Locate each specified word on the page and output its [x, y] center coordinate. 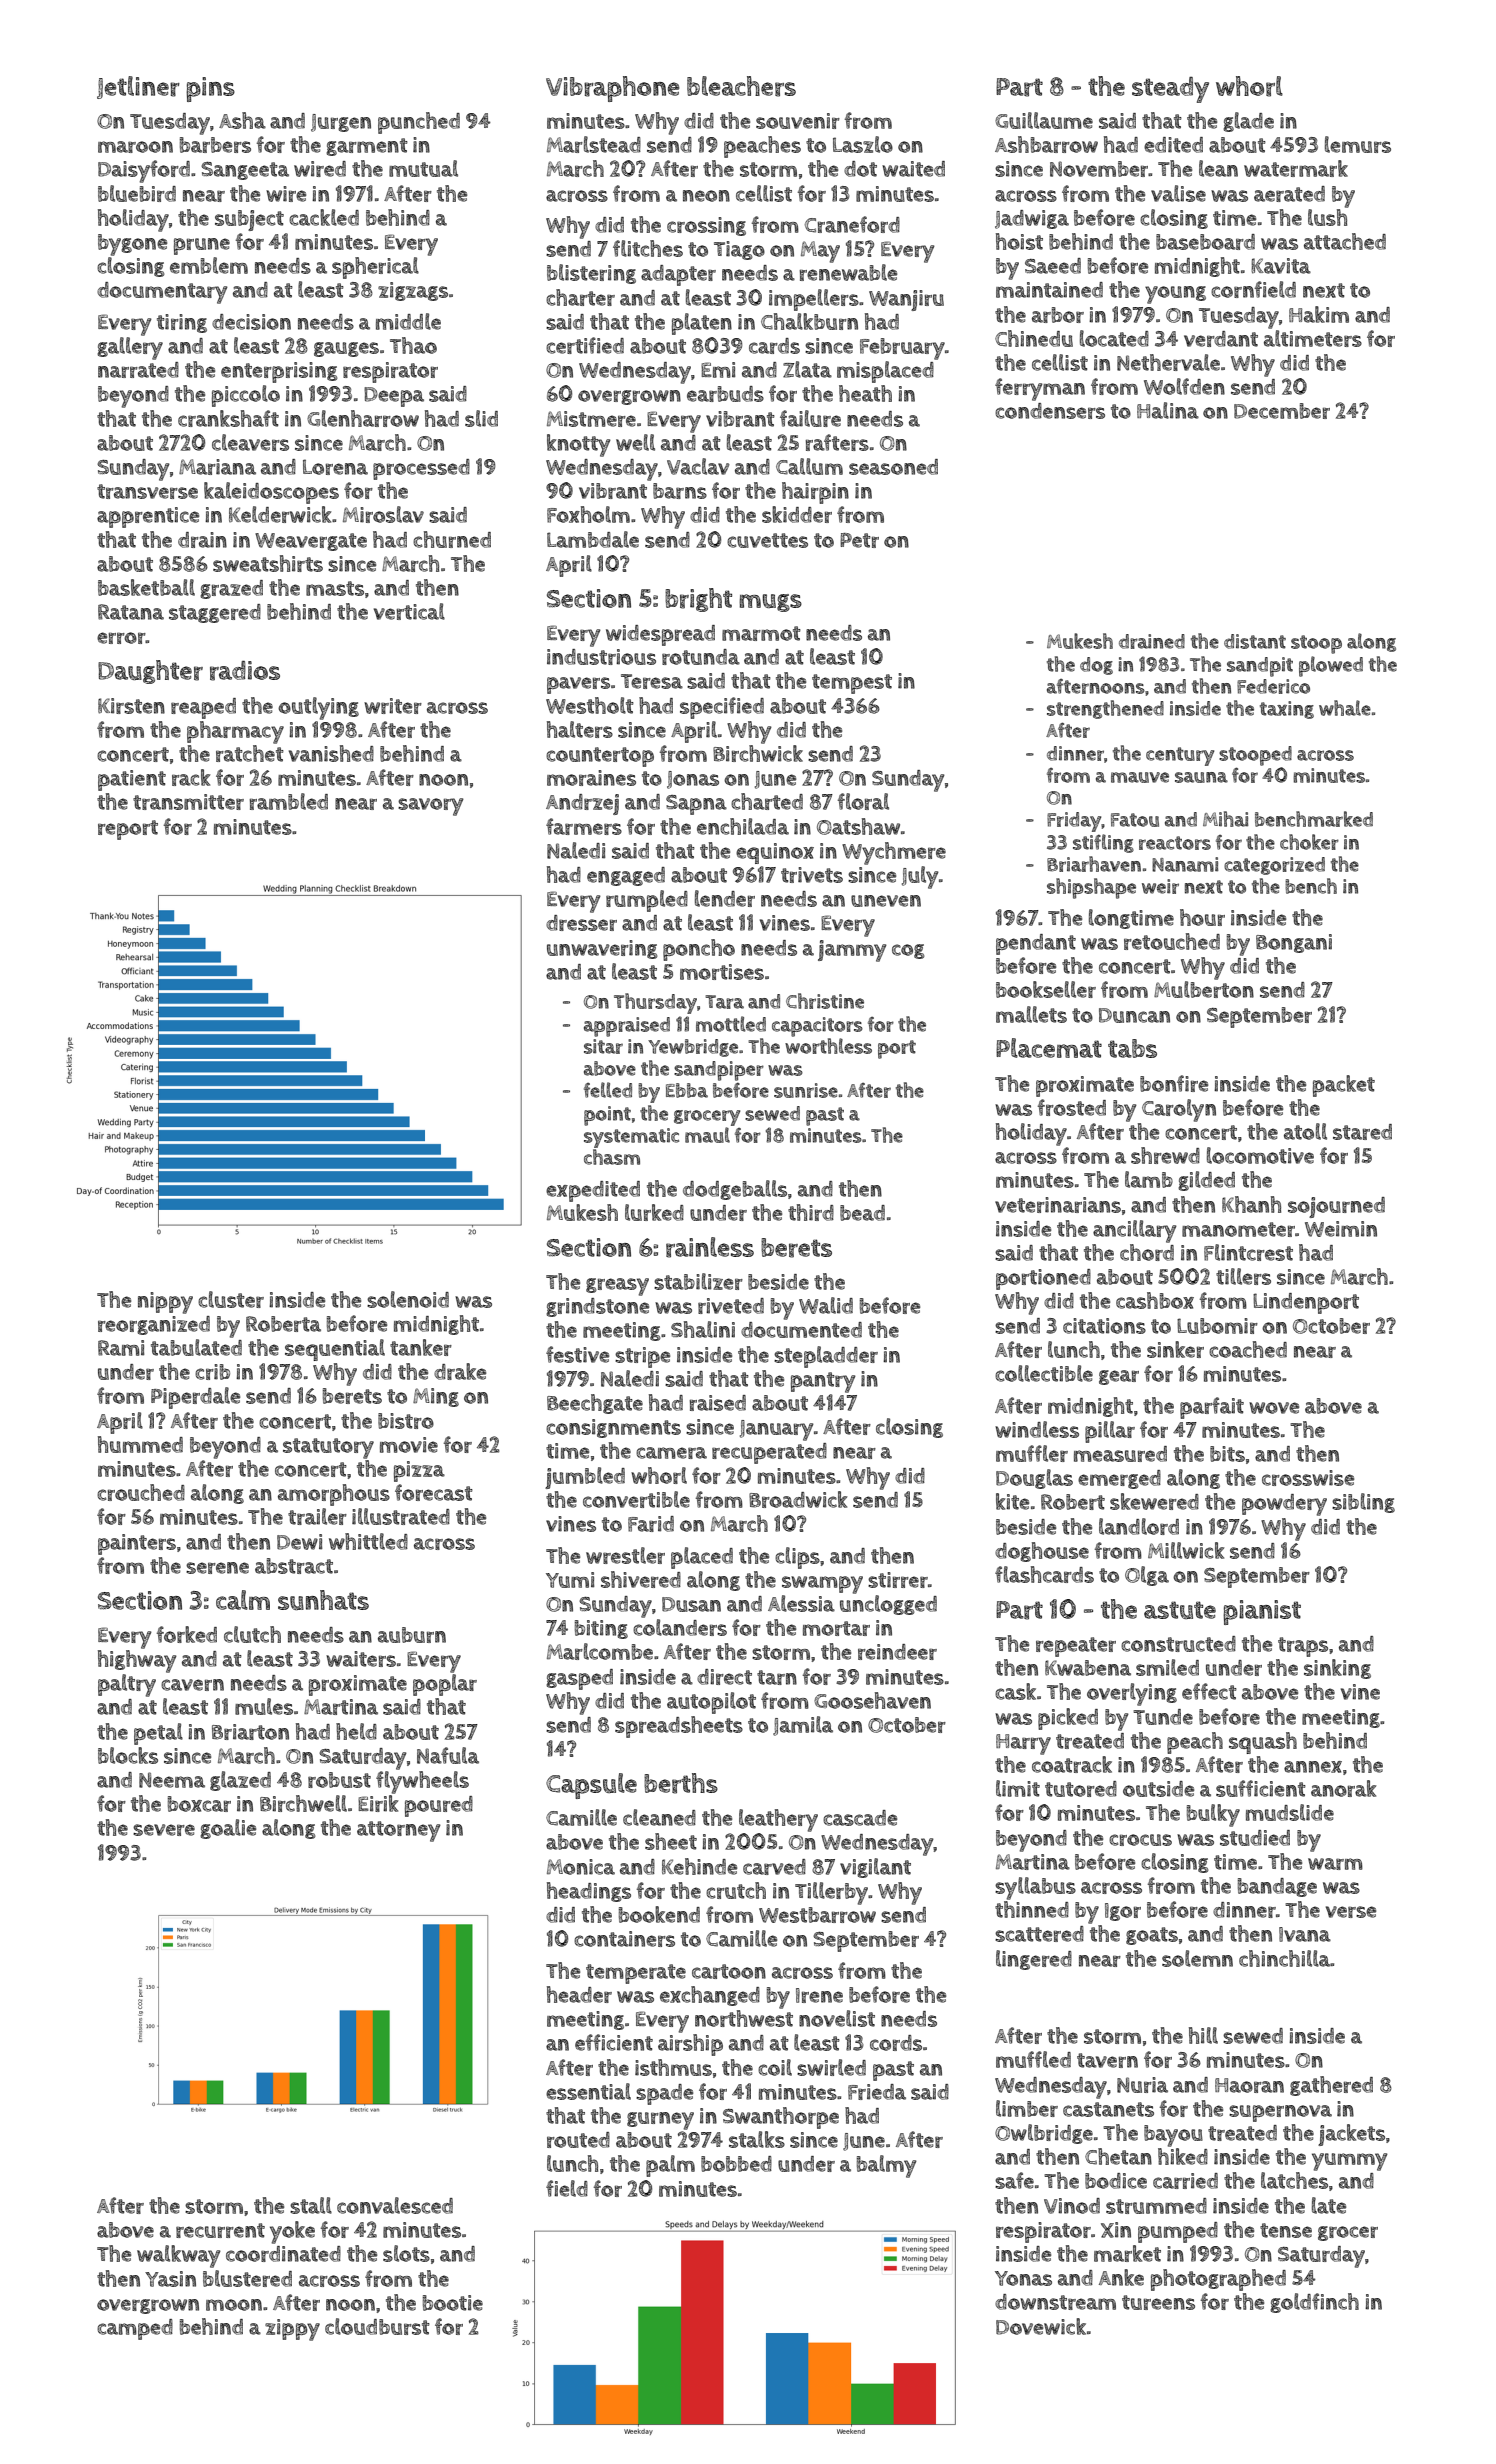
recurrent [220, 2230]
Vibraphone [612, 89]
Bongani [1294, 943]
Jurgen [341, 123]
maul [707, 1135]
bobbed [736, 2164]
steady [1170, 90]
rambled [289, 801]
